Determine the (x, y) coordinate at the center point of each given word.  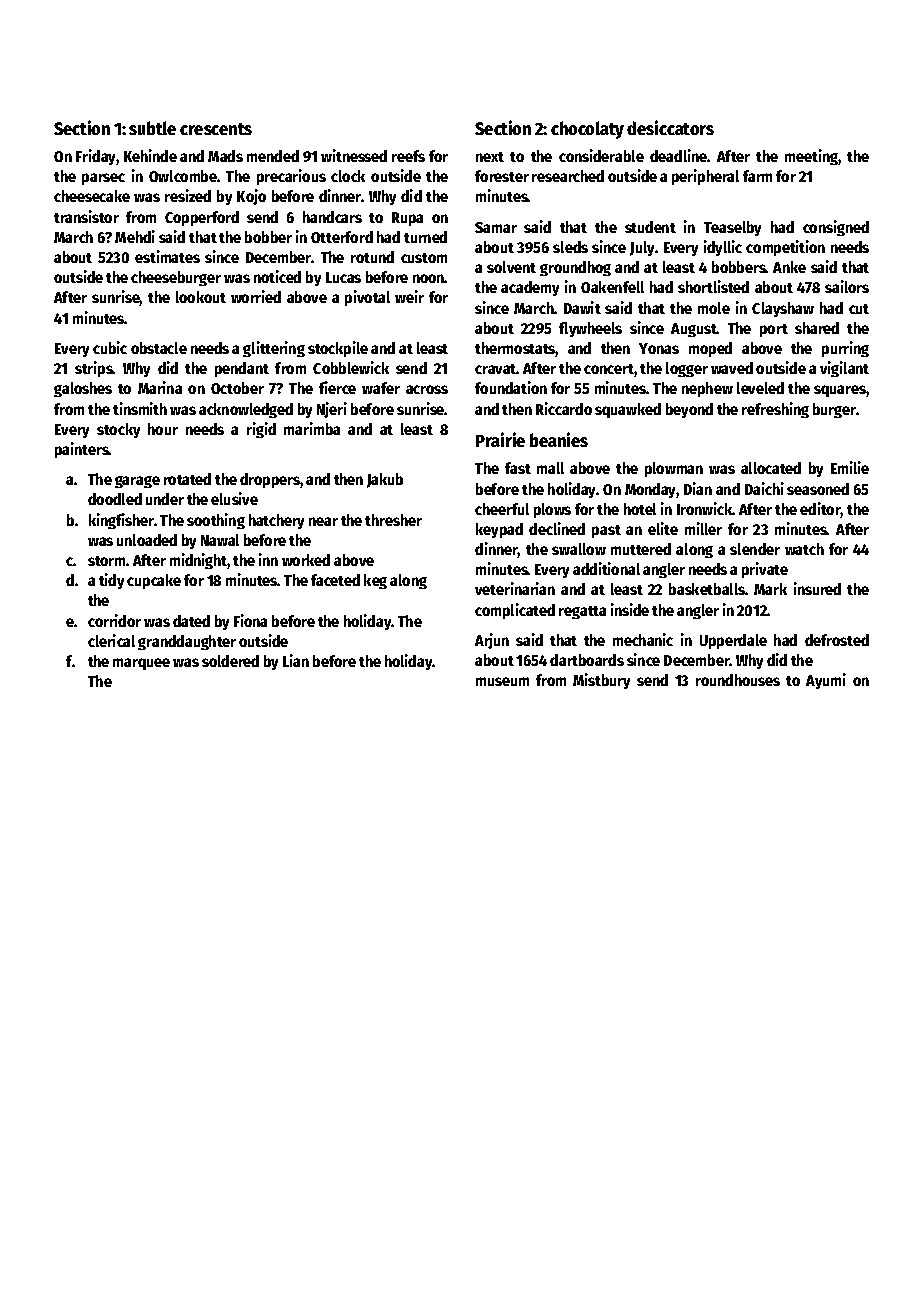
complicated (515, 611)
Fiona (250, 620)
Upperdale (733, 641)
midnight (199, 561)
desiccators (670, 127)
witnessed (354, 155)
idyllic (723, 248)
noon (429, 278)
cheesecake (92, 196)
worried (256, 296)
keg (375, 581)
